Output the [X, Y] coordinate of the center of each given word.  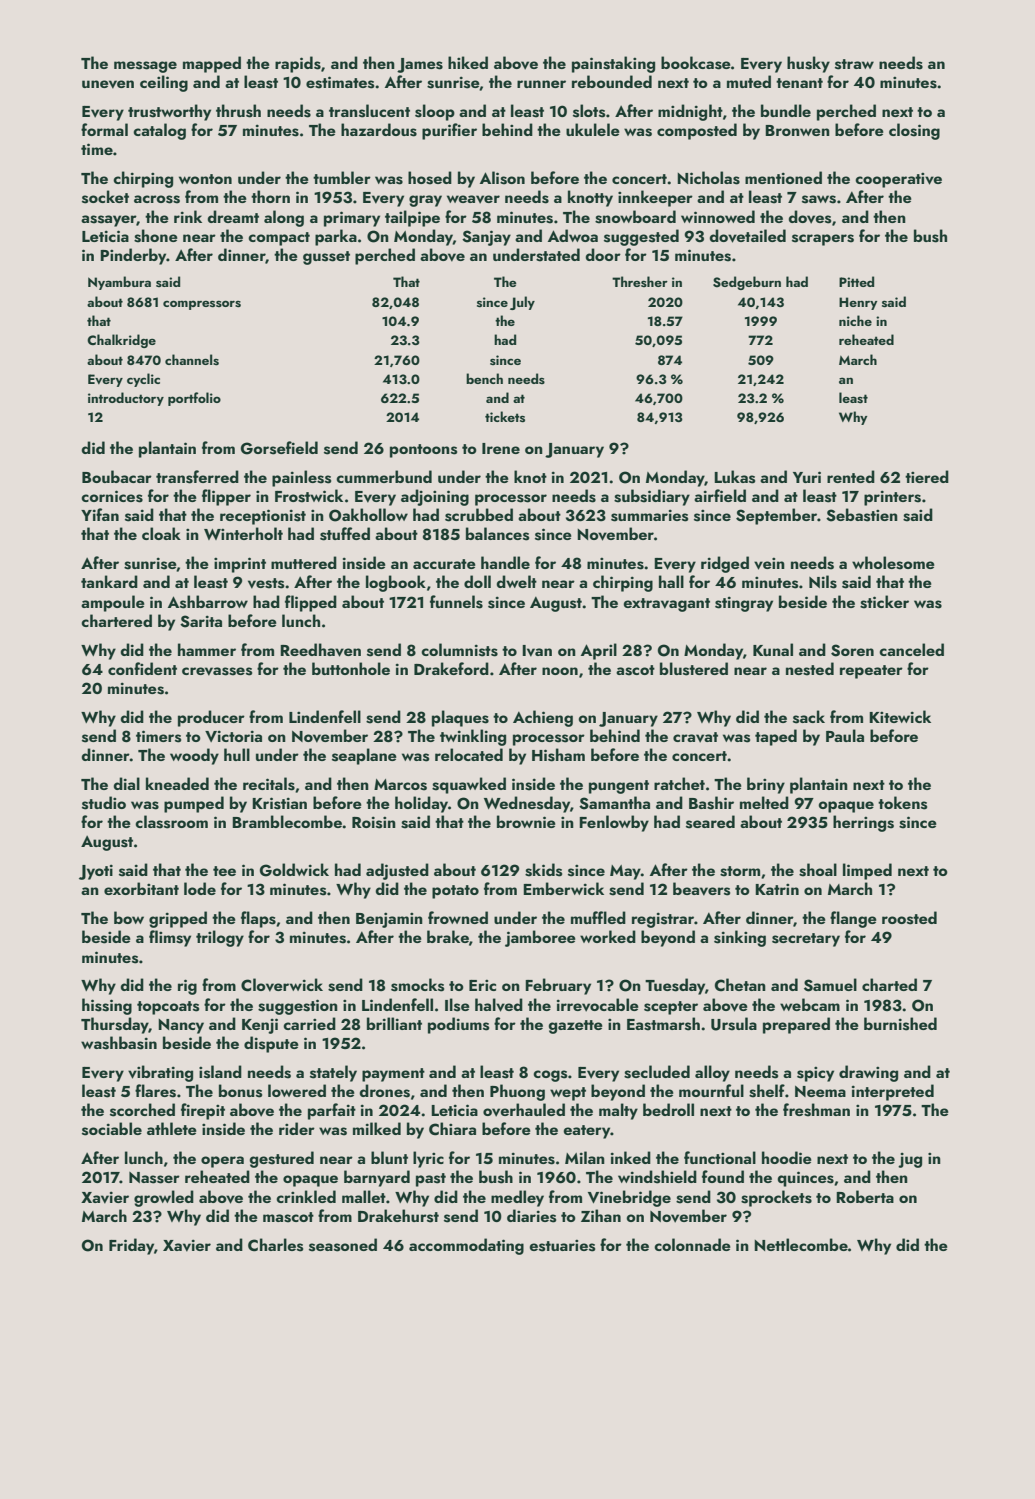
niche [855, 320]
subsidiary [652, 497]
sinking [740, 938]
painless [301, 478]
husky [808, 64]
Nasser [154, 1178]
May [625, 872]
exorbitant [141, 888]
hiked [468, 62]
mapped [212, 64]
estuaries [562, 1246]
